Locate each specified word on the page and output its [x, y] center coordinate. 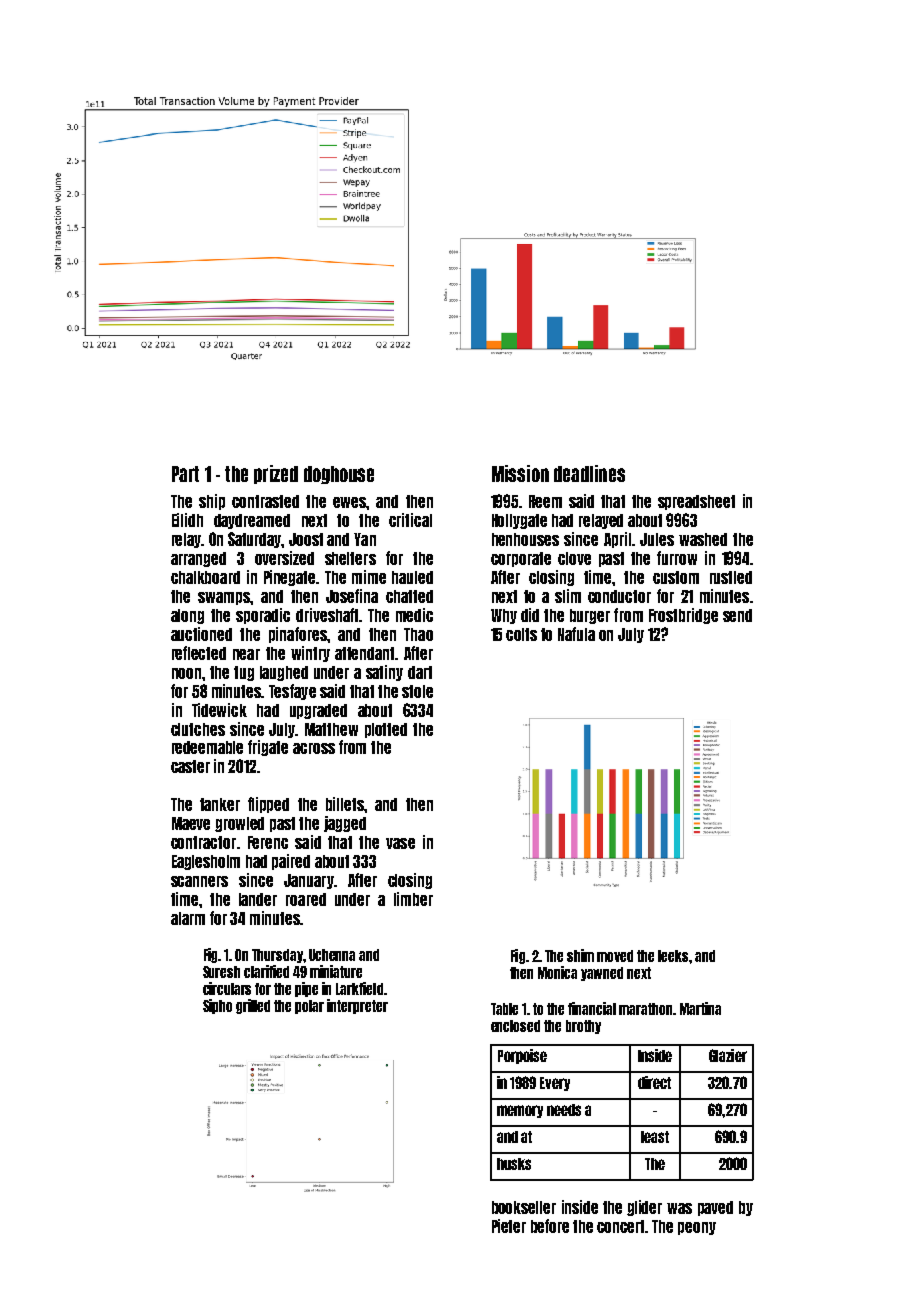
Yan [365, 539]
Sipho [217, 1006]
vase [400, 843]
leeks [673, 956]
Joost [306, 539]
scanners [199, 881]
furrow [677, 558]
